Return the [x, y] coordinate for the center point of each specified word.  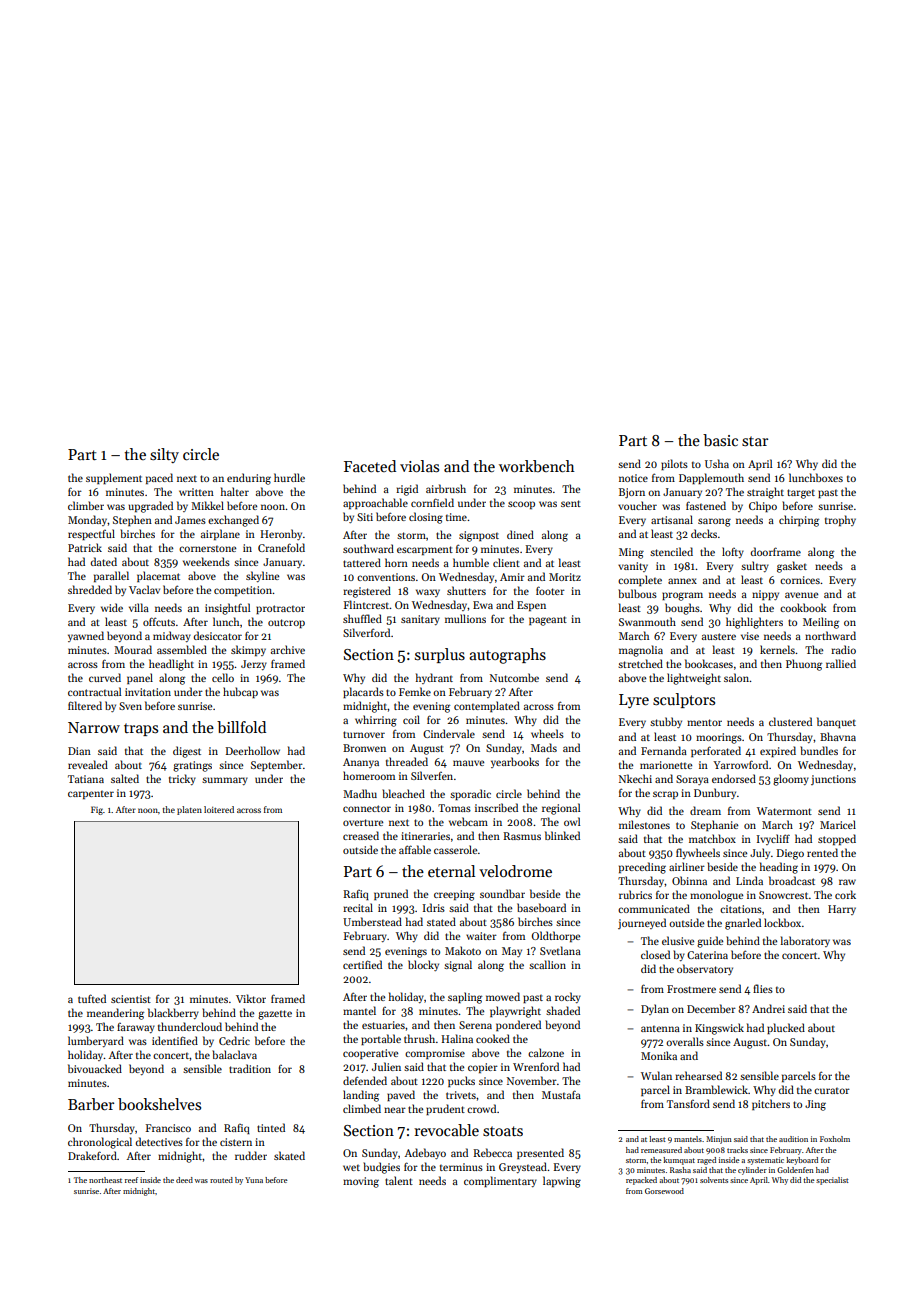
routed [221, 1180]
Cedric [234, 1040]
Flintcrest [366, 604]
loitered [219, 809]
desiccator [218, 635]
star [755, 441]
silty [164, 455]
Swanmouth [647, 621]
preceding [642, 868]
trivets [461, 1095]
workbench [537, 466]
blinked [562, 835]
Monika [659, 1055]
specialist [832, 1181]
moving [361, 1182]
